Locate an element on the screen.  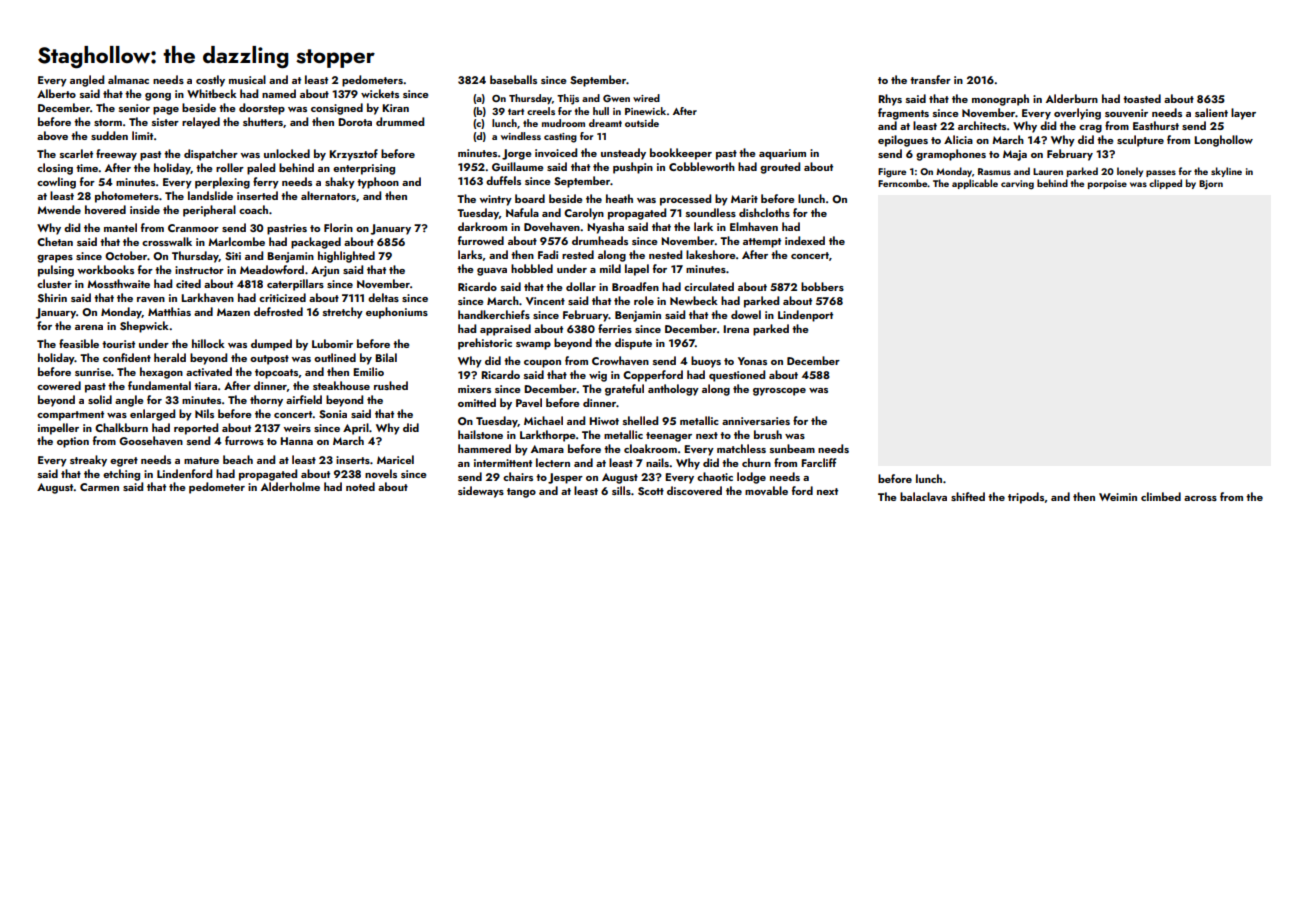
shutters is located at coordinates (263, 121).
